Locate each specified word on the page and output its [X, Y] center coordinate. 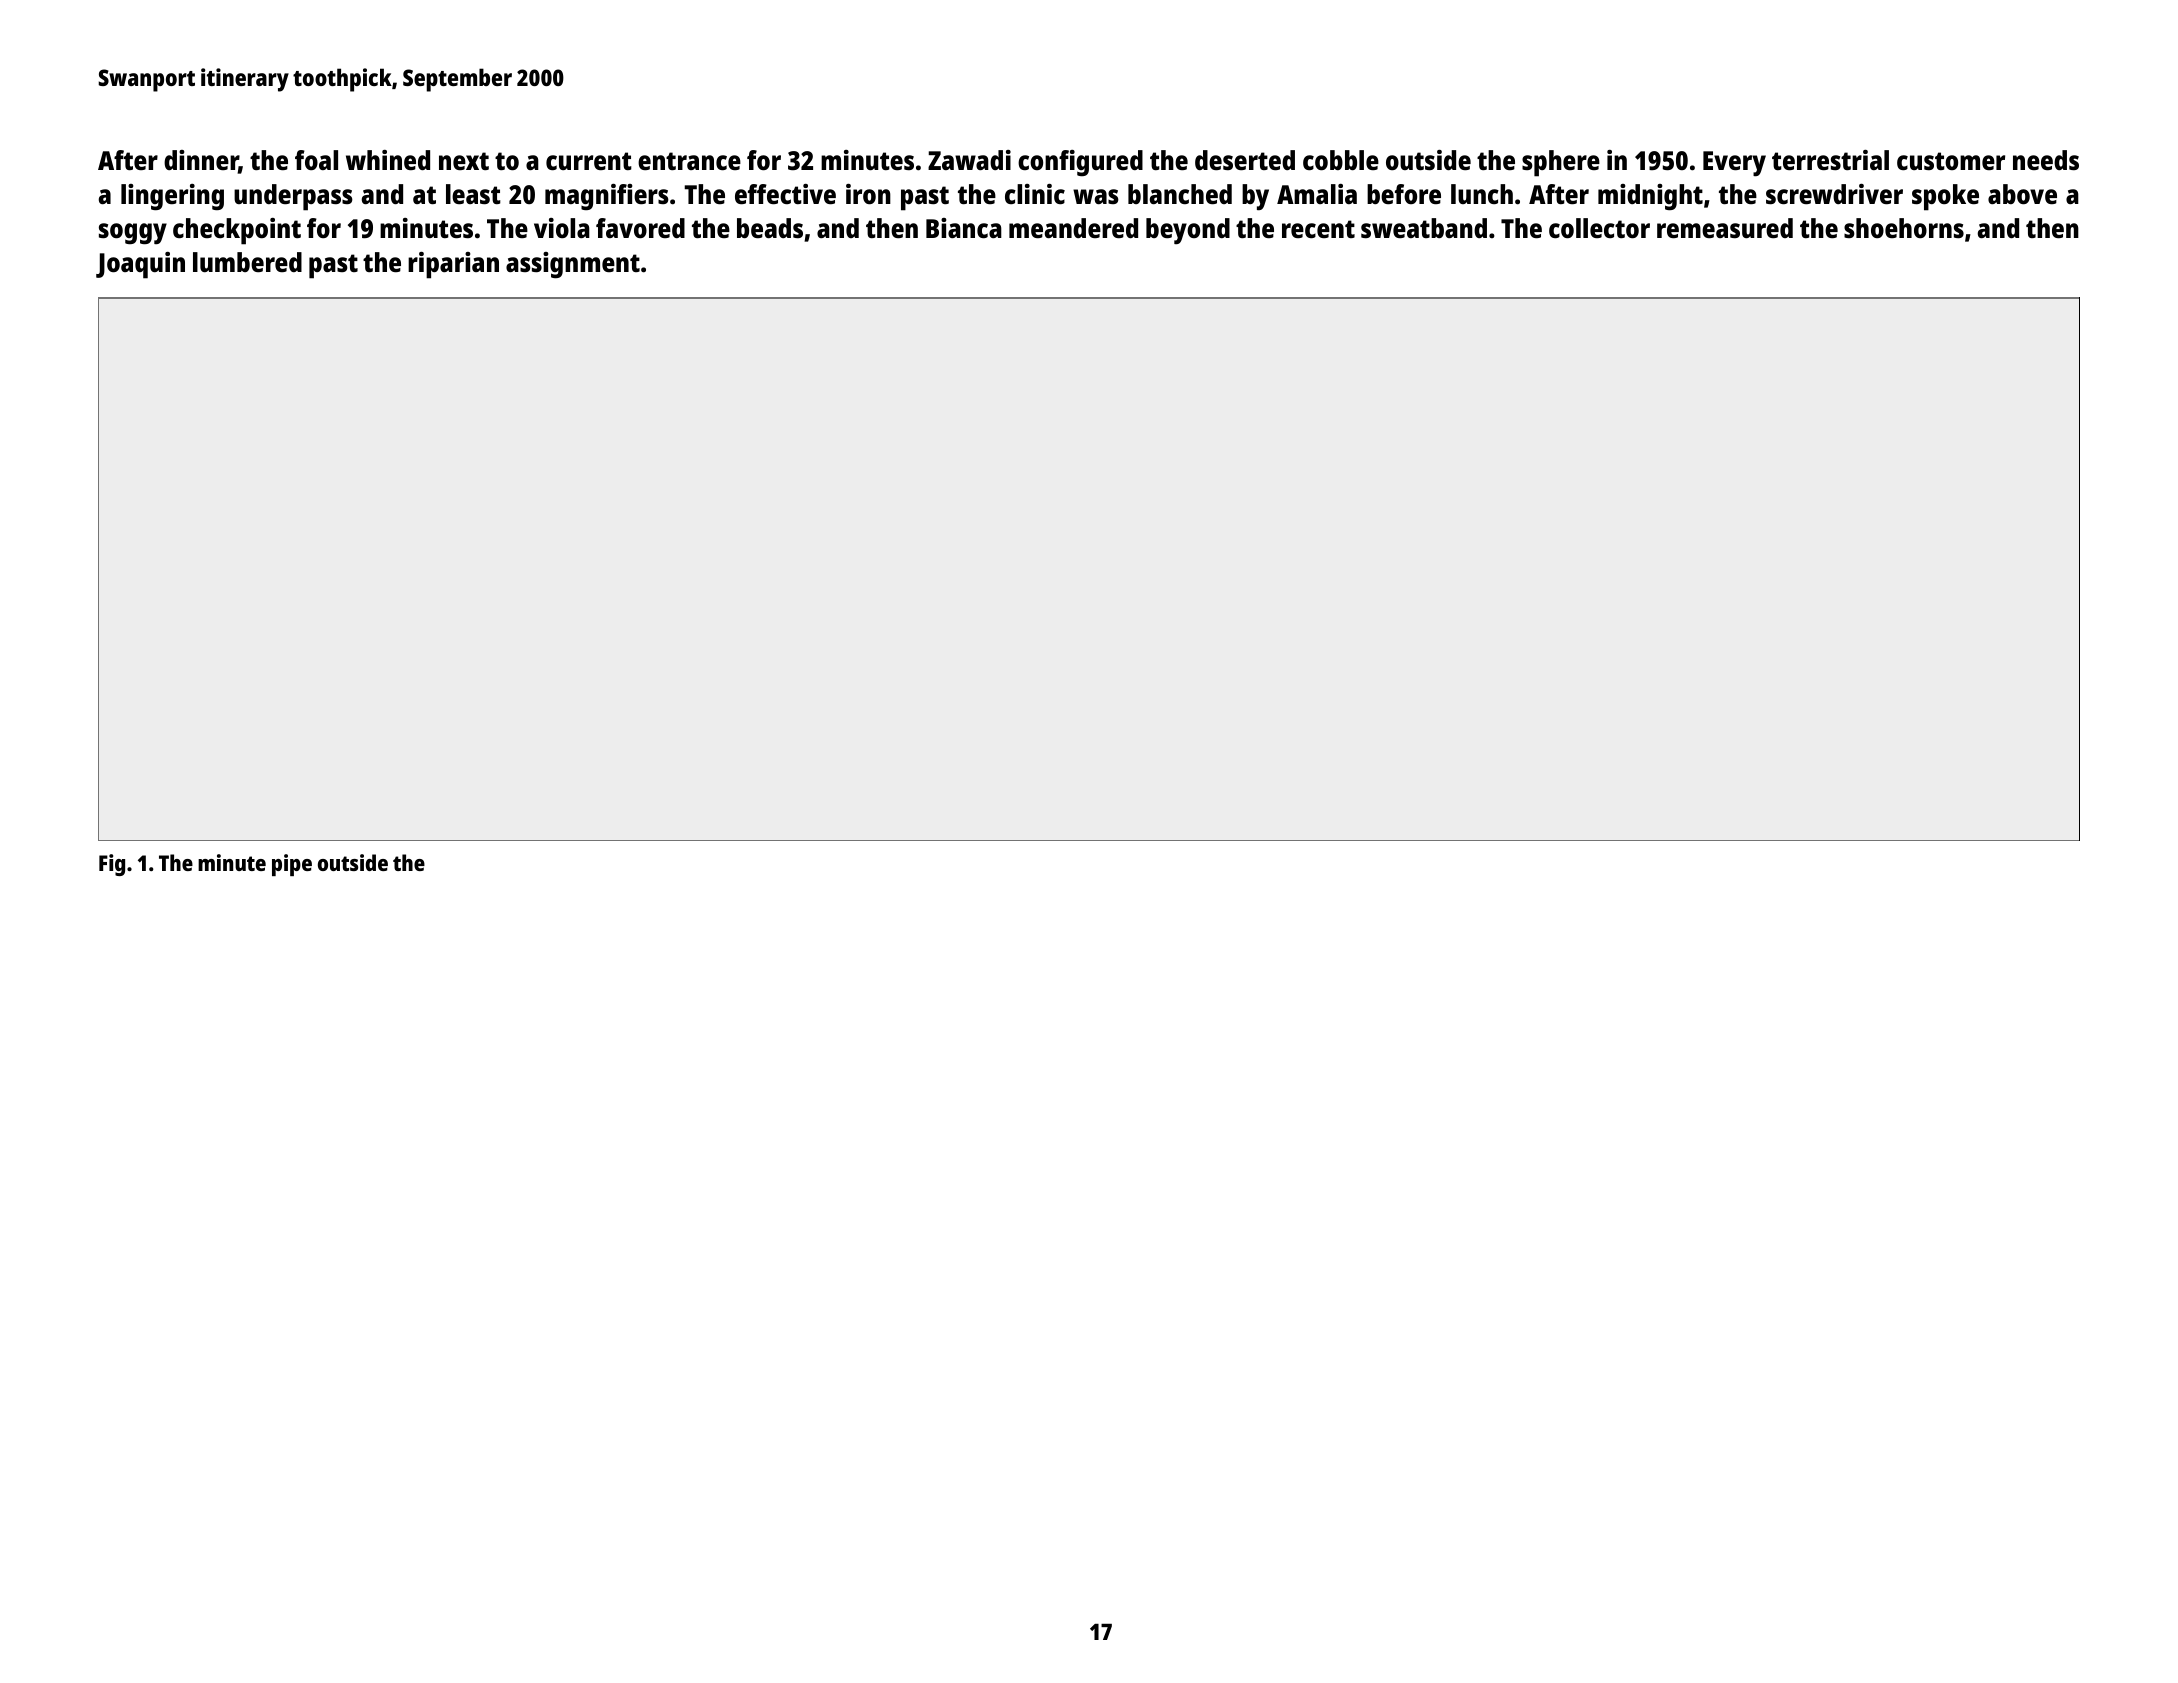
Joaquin [140, 265]
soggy [133, 234]
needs [2046, 160]
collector [1599, 228]
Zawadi [969, 160]
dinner [201, 161]
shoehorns [1904, 228]
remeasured [1725, 228]
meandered [1073, 228]
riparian [453, 265]
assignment [573, 265]
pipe [292, 865]
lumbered [247, 262]
